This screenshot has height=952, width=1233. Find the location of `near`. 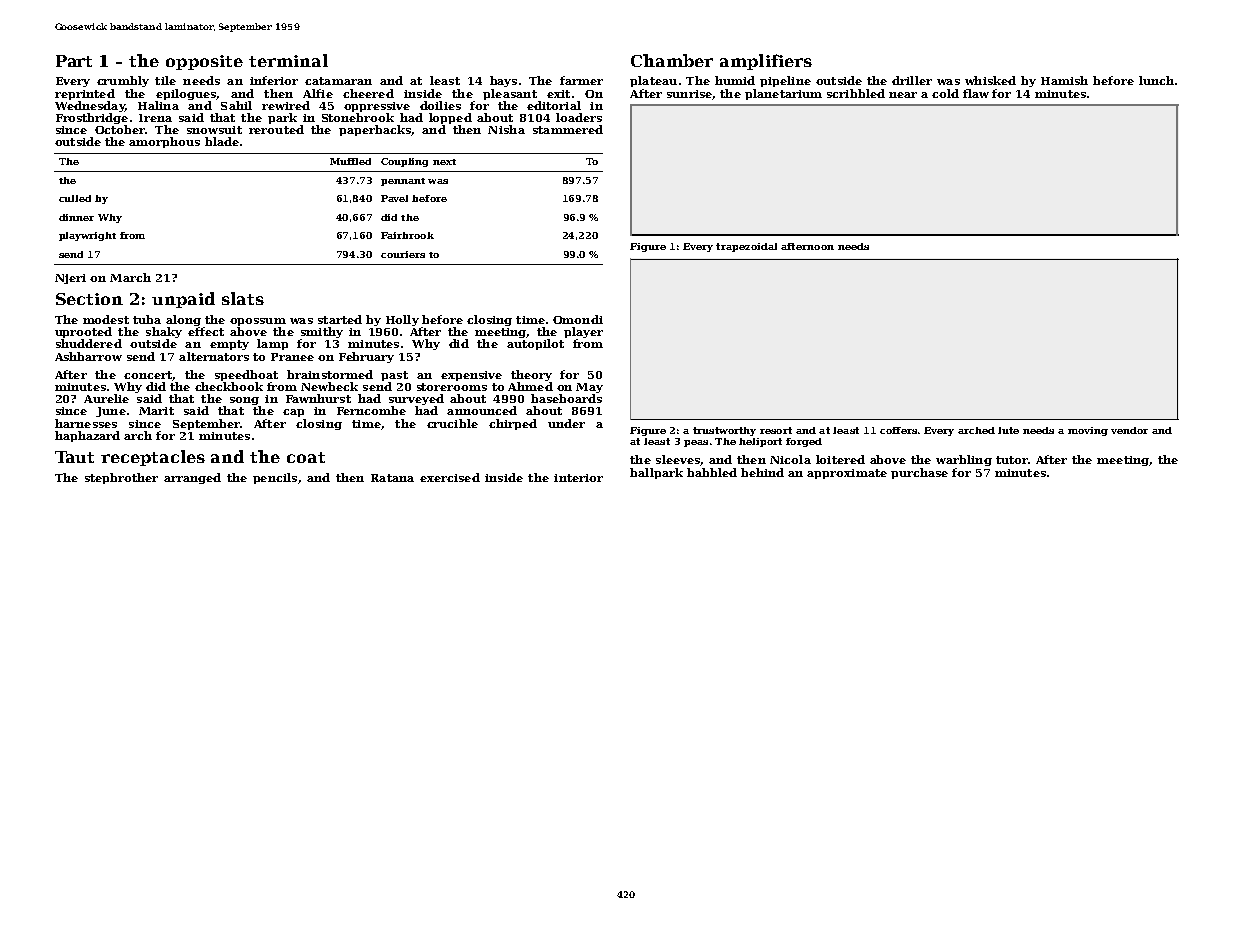

near is located at coordinates (903, 95).
